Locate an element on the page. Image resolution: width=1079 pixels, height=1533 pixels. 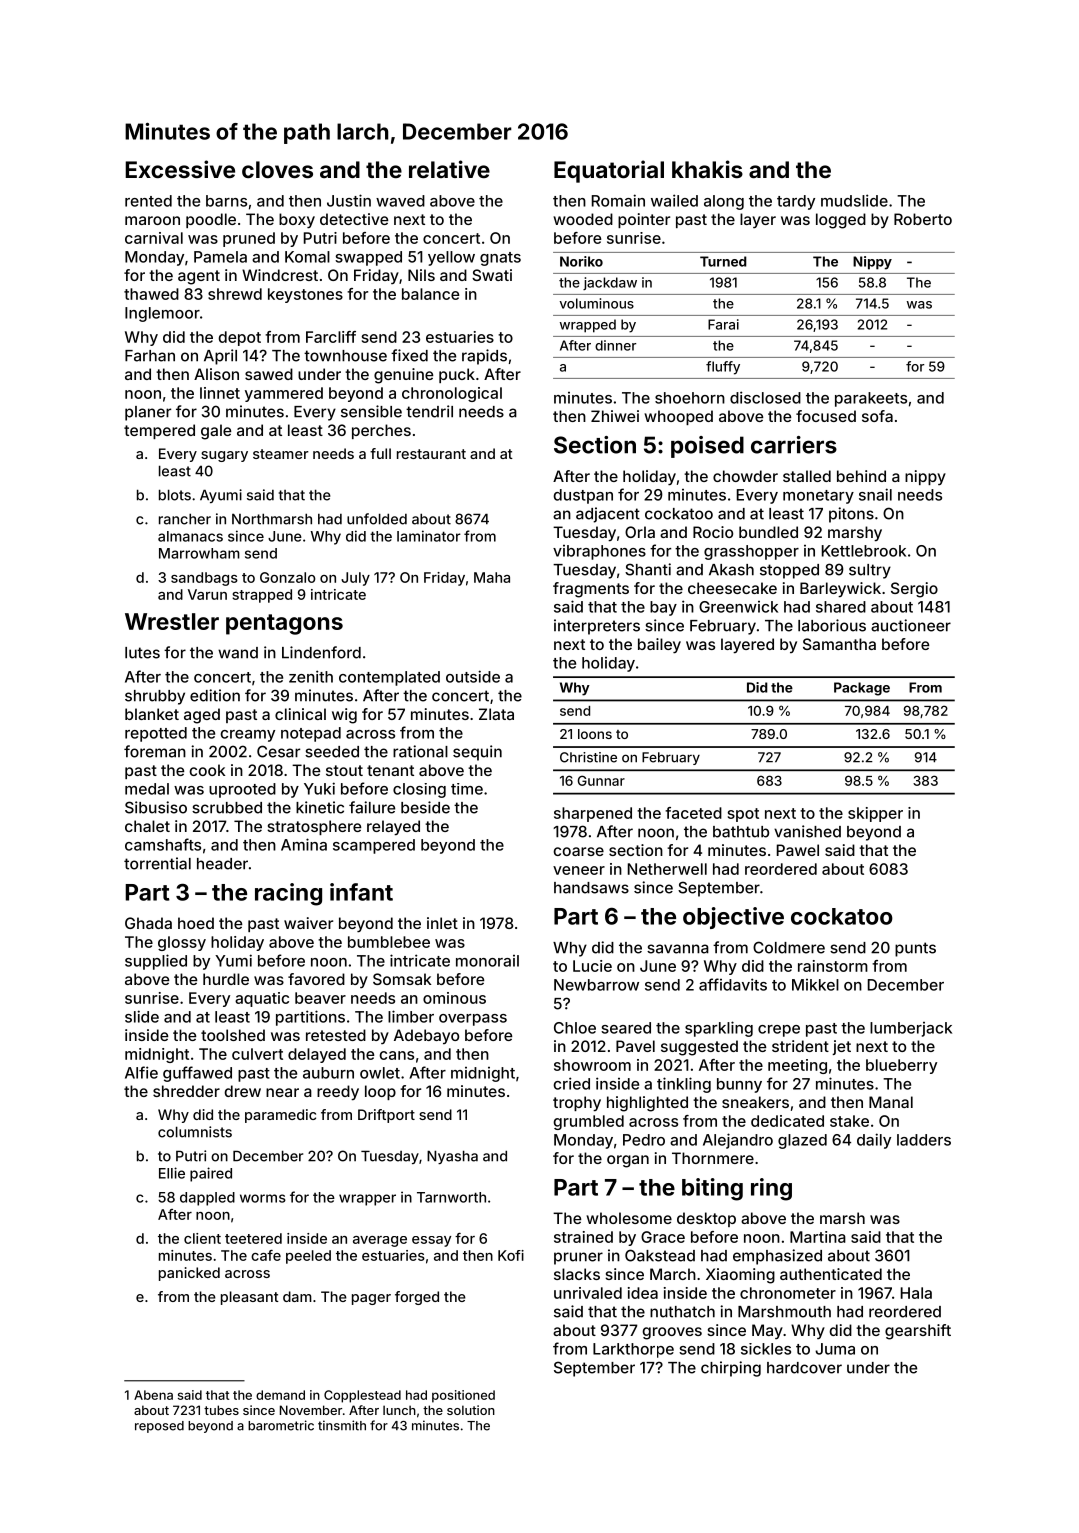
full is located at coordinates (380, 453).
